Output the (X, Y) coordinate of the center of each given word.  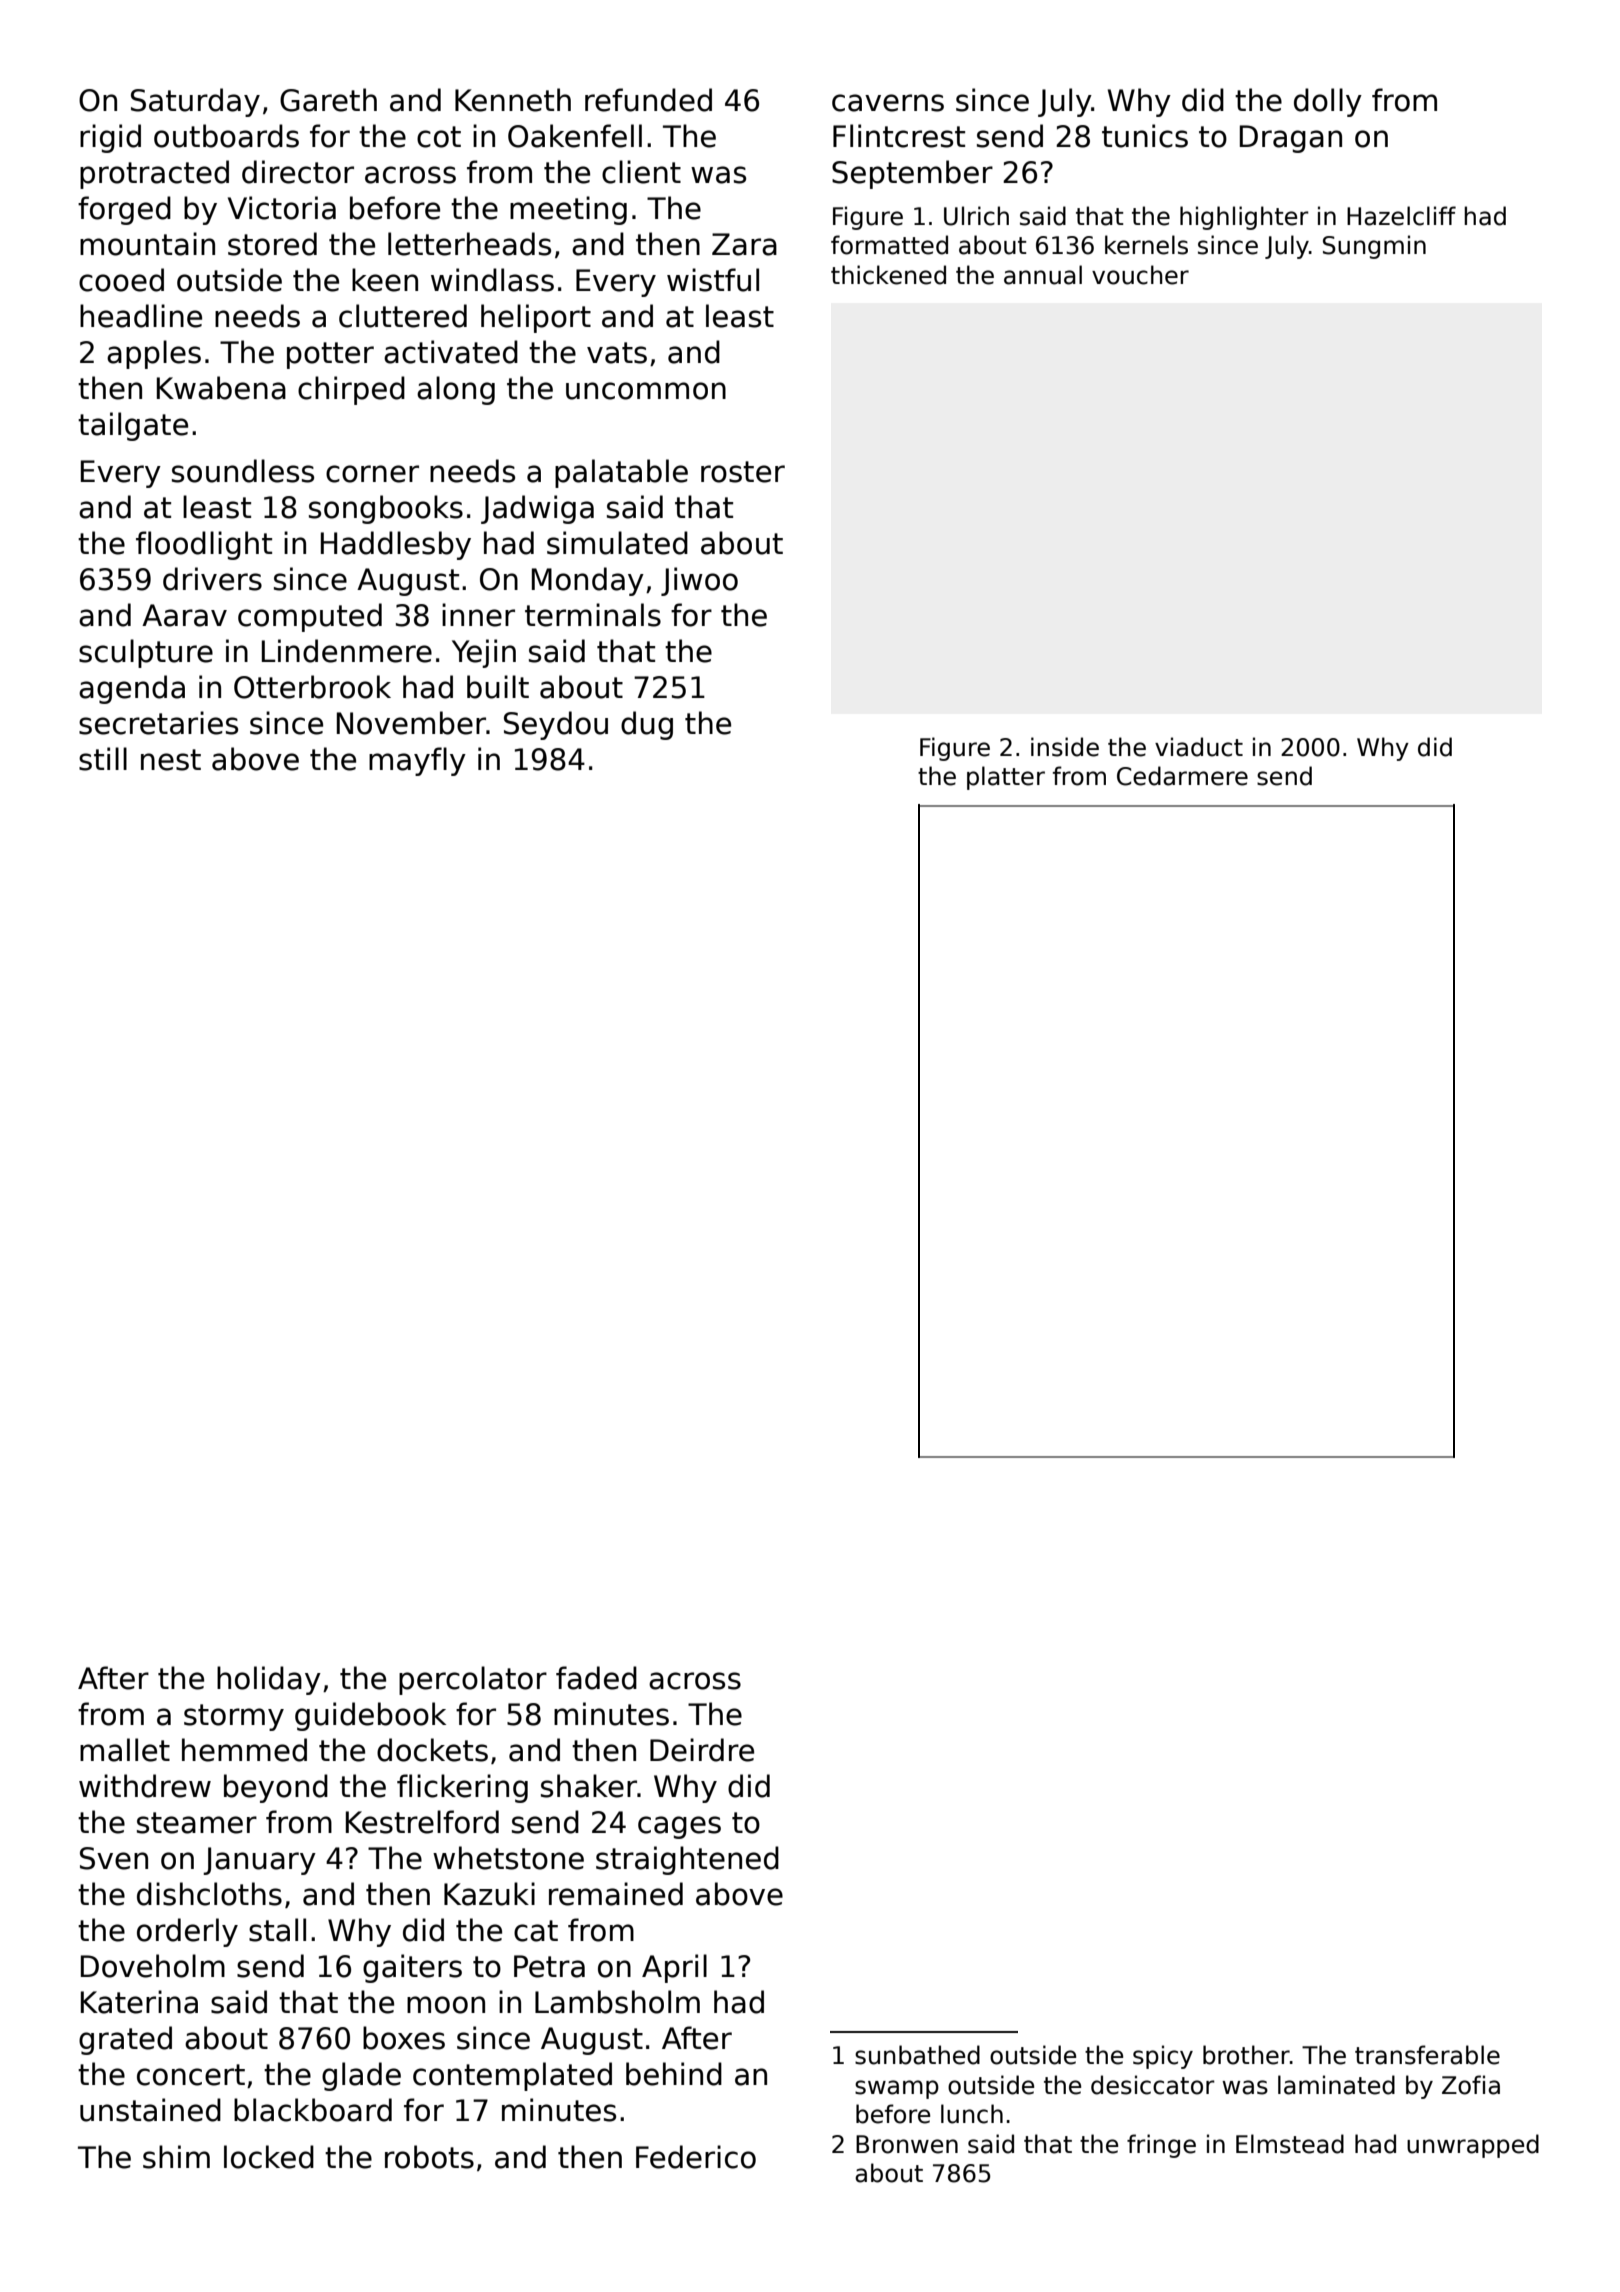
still (103, 759)
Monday (588, 581)
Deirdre (702, 1750)
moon (446, 2005)
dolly (1328, 102)
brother (1246, 2055)
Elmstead (1290, 2144)
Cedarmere (1182, 776)
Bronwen (907, 2144)
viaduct (1199, 747)
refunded (648, 100)
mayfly (417, 761)
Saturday (195, 102)
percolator (473, 1680)
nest (171, 760)
